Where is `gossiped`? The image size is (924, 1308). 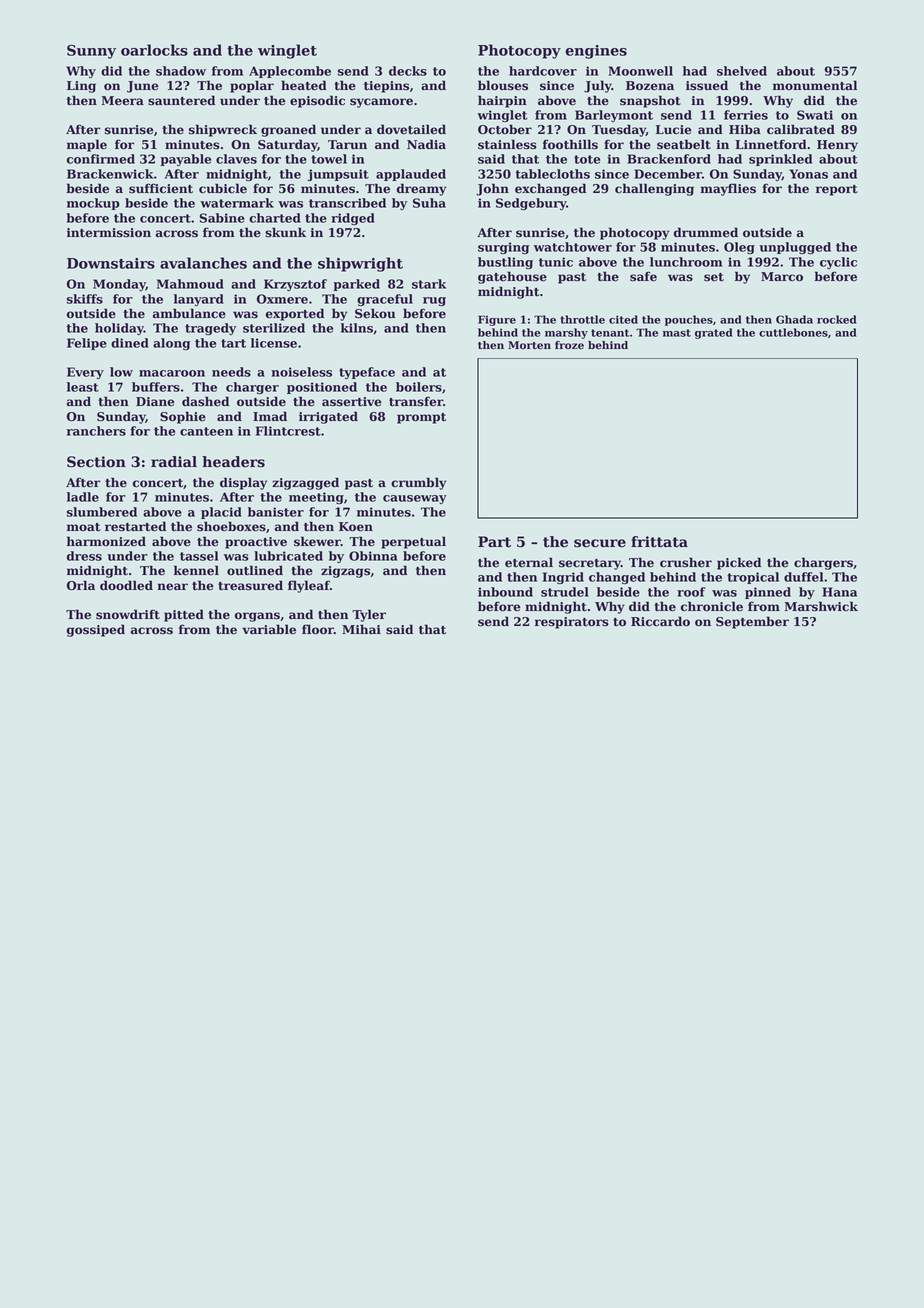
gossiped is located at coordinates (96, 630).
